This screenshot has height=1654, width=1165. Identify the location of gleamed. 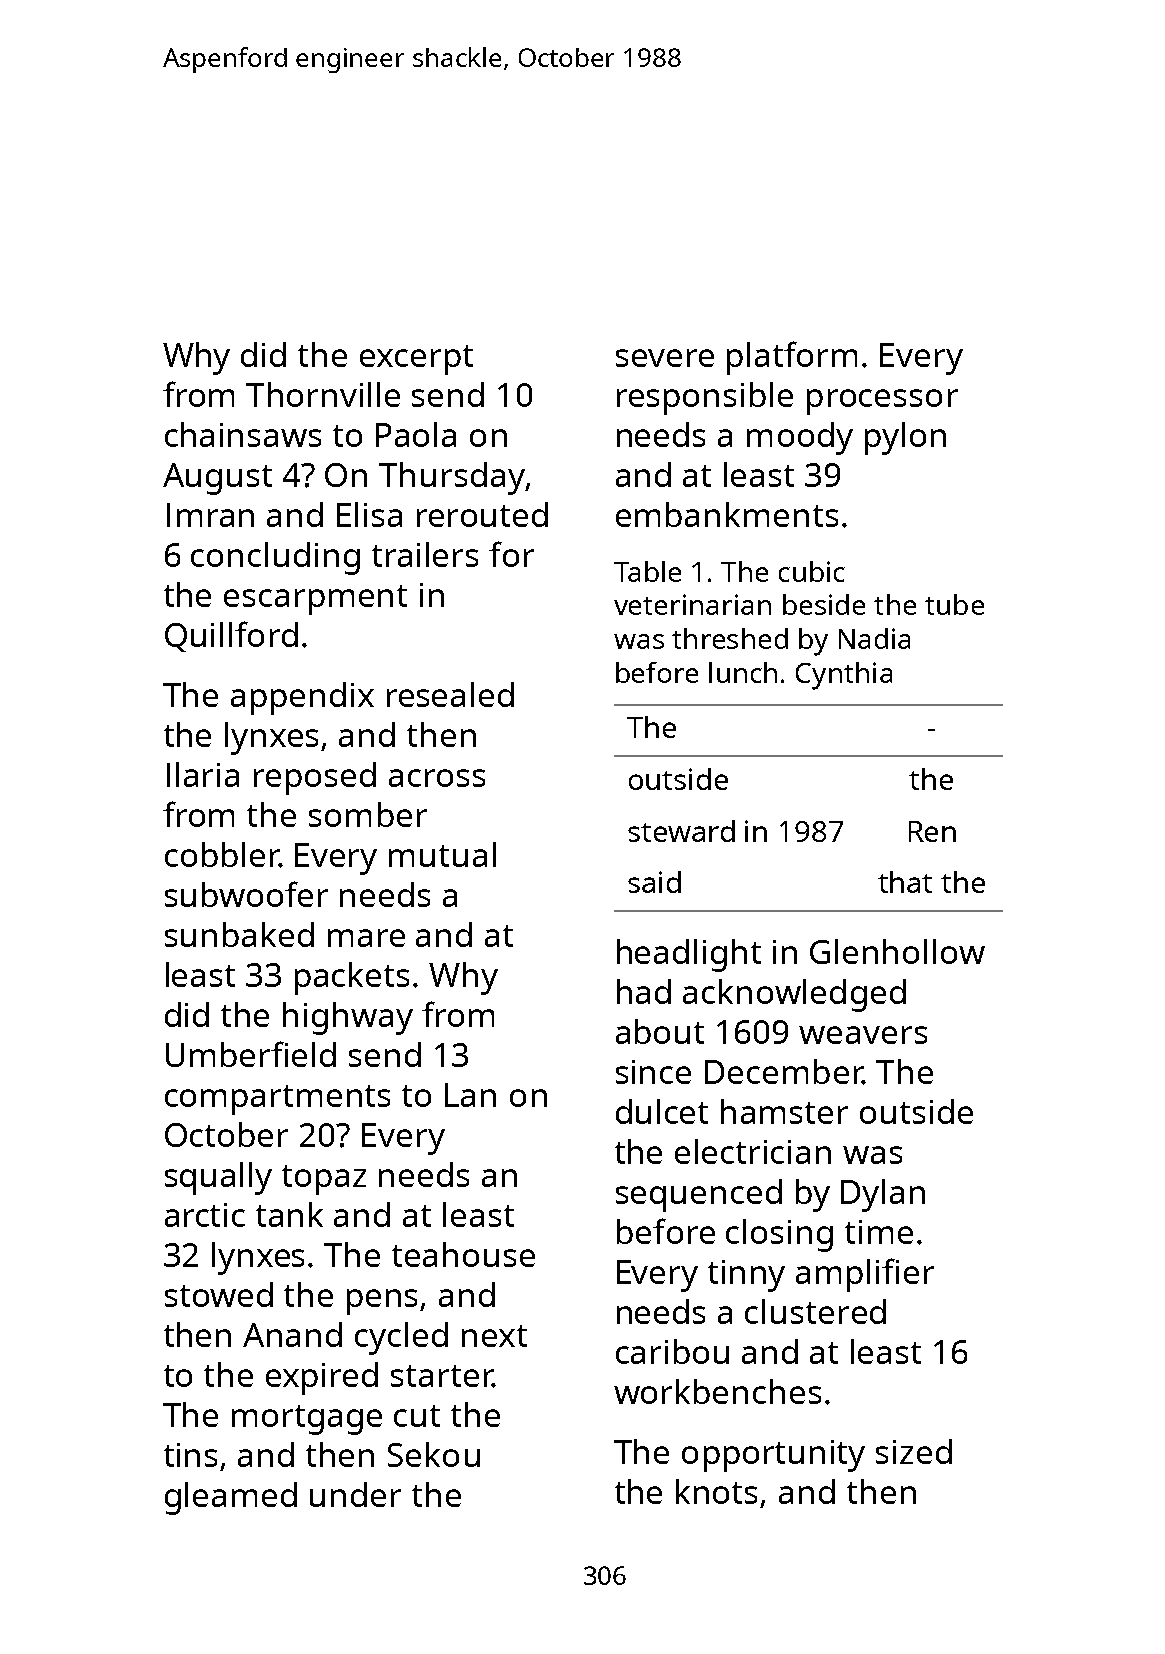
(231, 1498).
